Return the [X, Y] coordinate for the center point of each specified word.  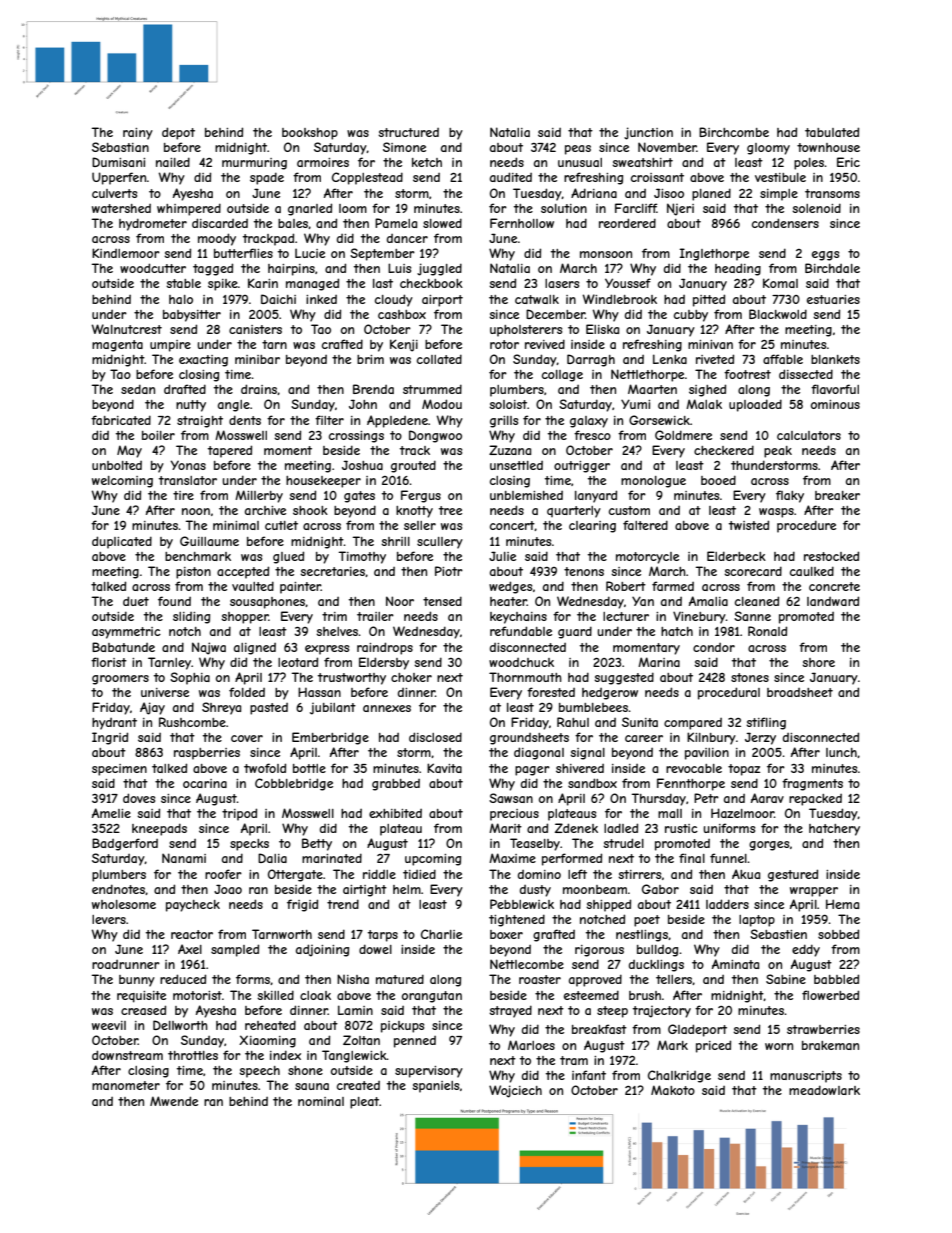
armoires [323, 162]
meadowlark [824, 1090]
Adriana [594, 193]
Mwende [174, 1101]
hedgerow [610, 694]
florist [109, 662]
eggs [825, 256]
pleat [364, 1103]
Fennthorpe [691, 784]
